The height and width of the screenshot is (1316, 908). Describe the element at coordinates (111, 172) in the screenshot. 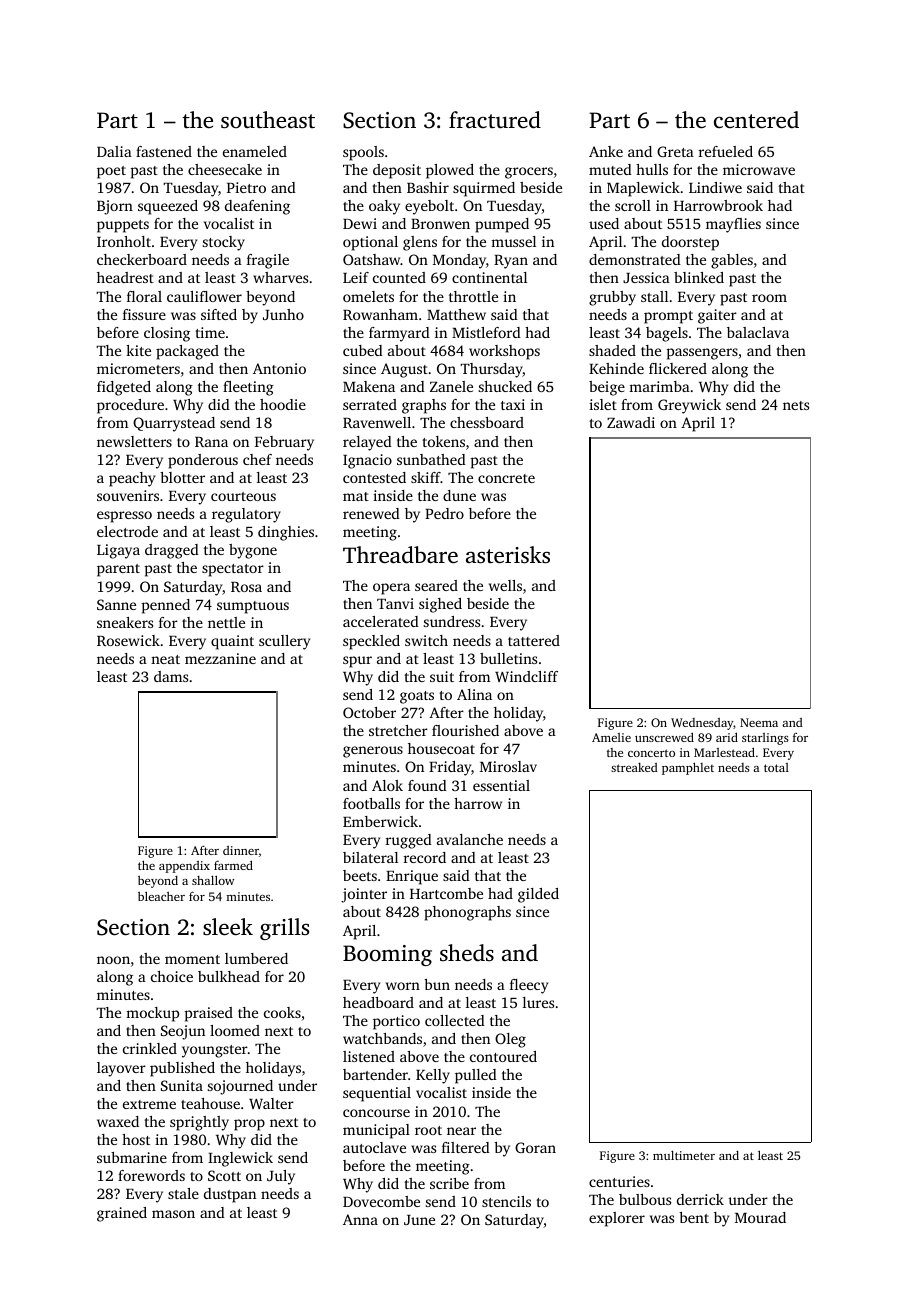

I see `poet` at that location.
